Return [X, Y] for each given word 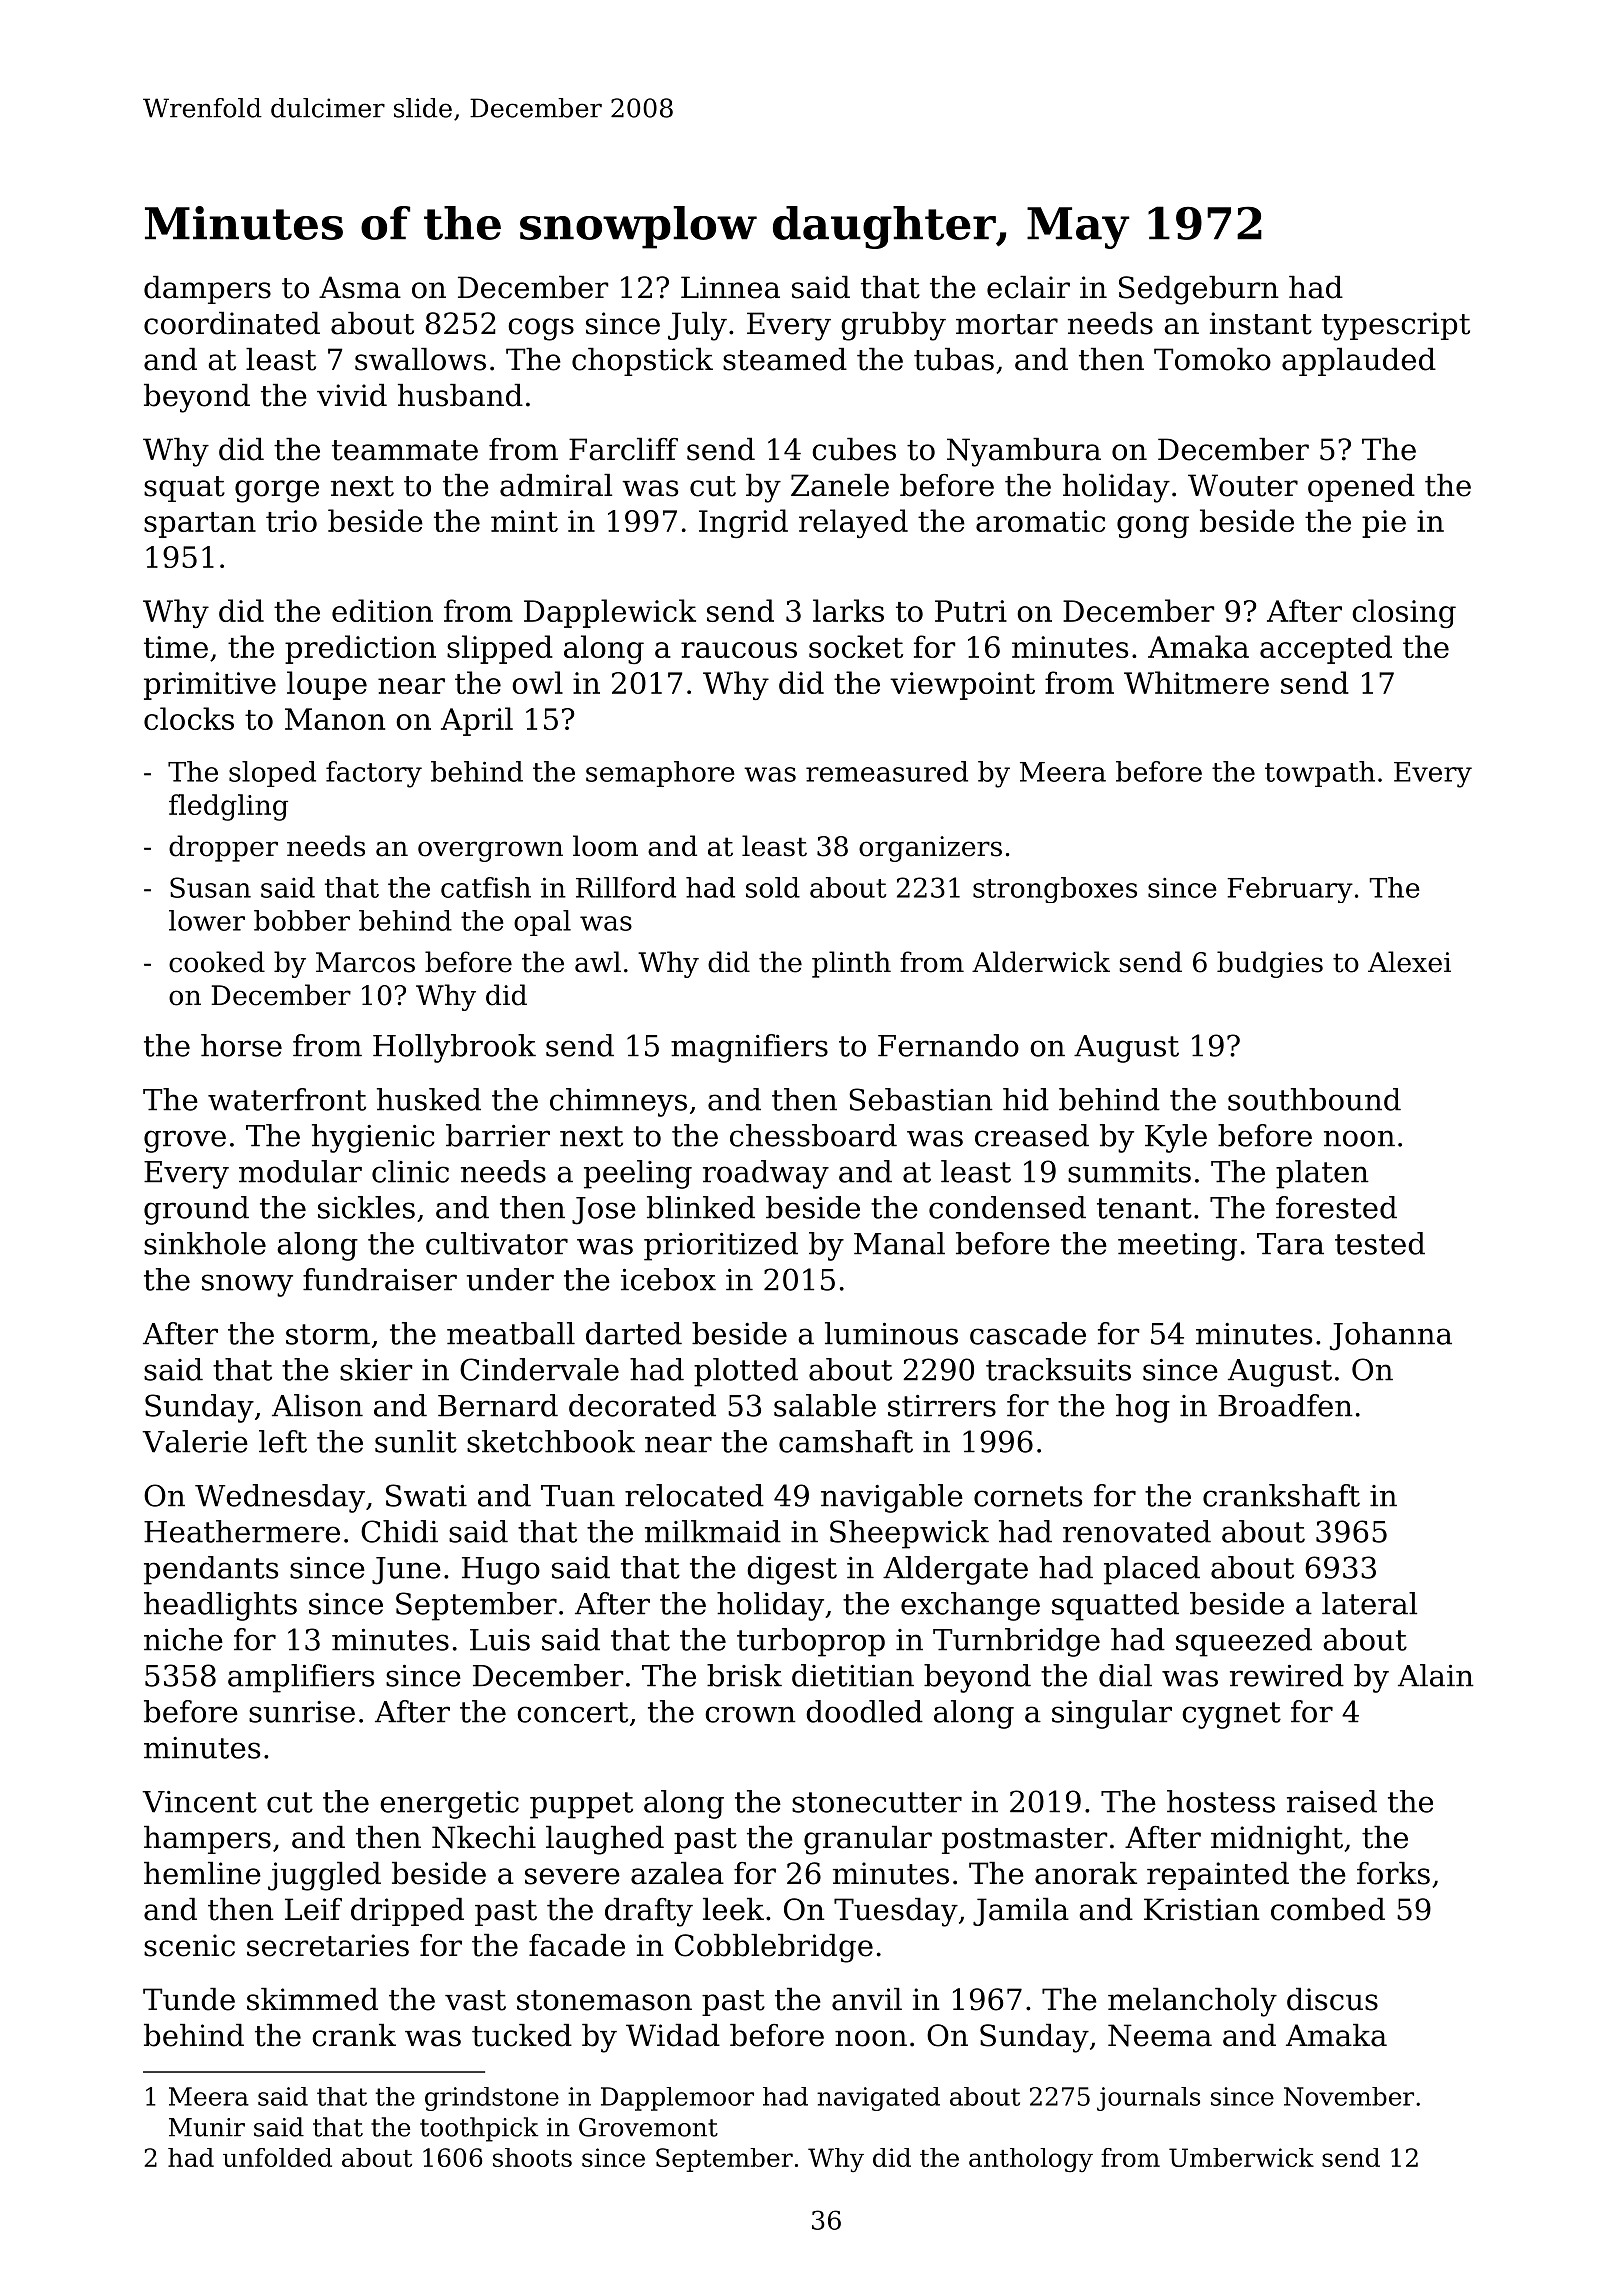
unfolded [277, 2157]
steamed [785, 359]
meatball [511, 1333]
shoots [532, 2157]
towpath [1320, 774]
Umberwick [1241, 2157]
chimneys [618, 1102]
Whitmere [1196, 682]
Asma [360, 287]
